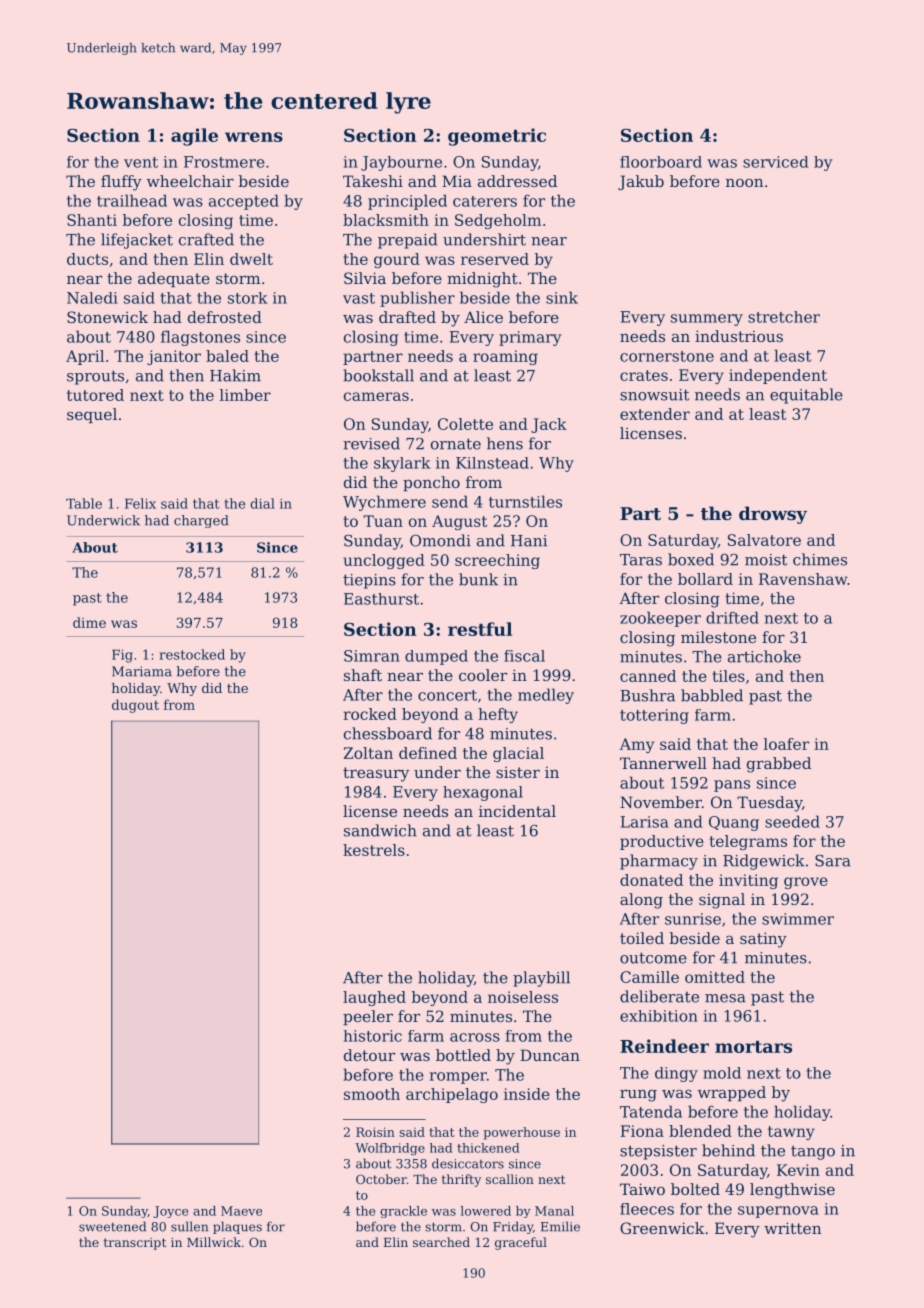  What do you see at coordinates (695, 1189) in the document?
I see `bolted` at bounding box center [695, 1189].
